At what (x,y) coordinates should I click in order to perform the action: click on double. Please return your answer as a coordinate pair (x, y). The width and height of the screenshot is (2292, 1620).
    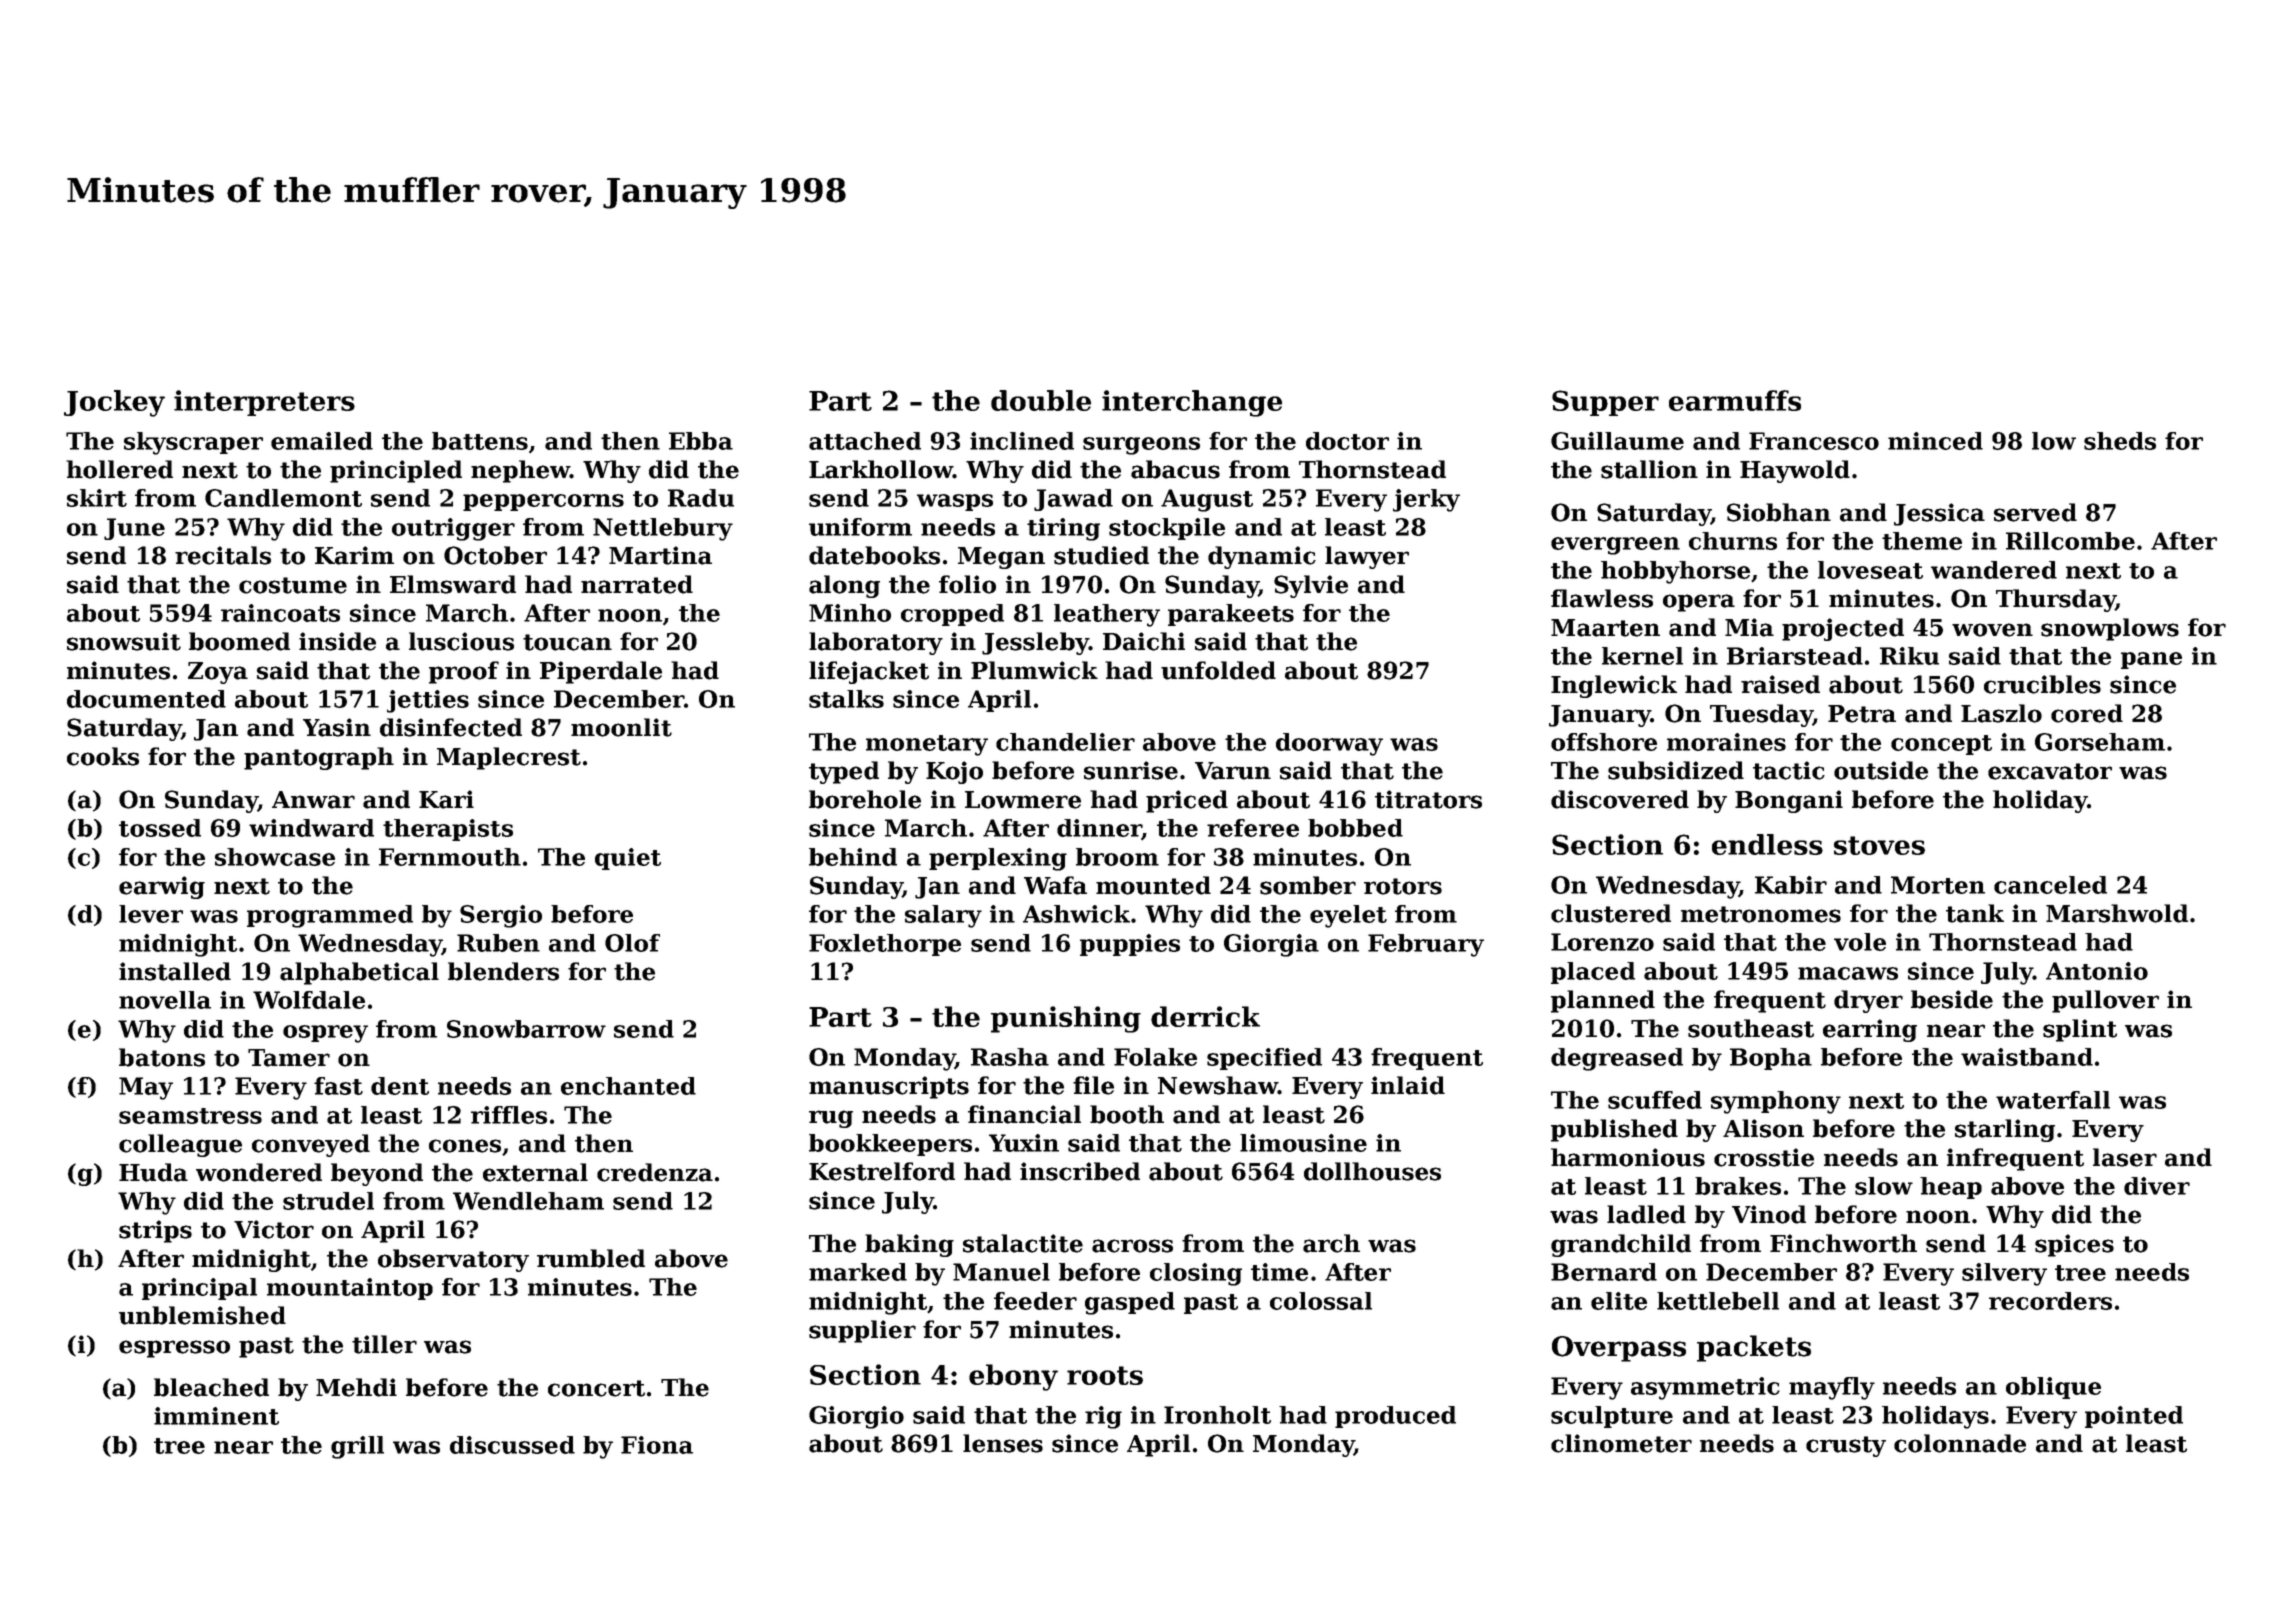
    Looking at the image, I should click on (1041, 400).
